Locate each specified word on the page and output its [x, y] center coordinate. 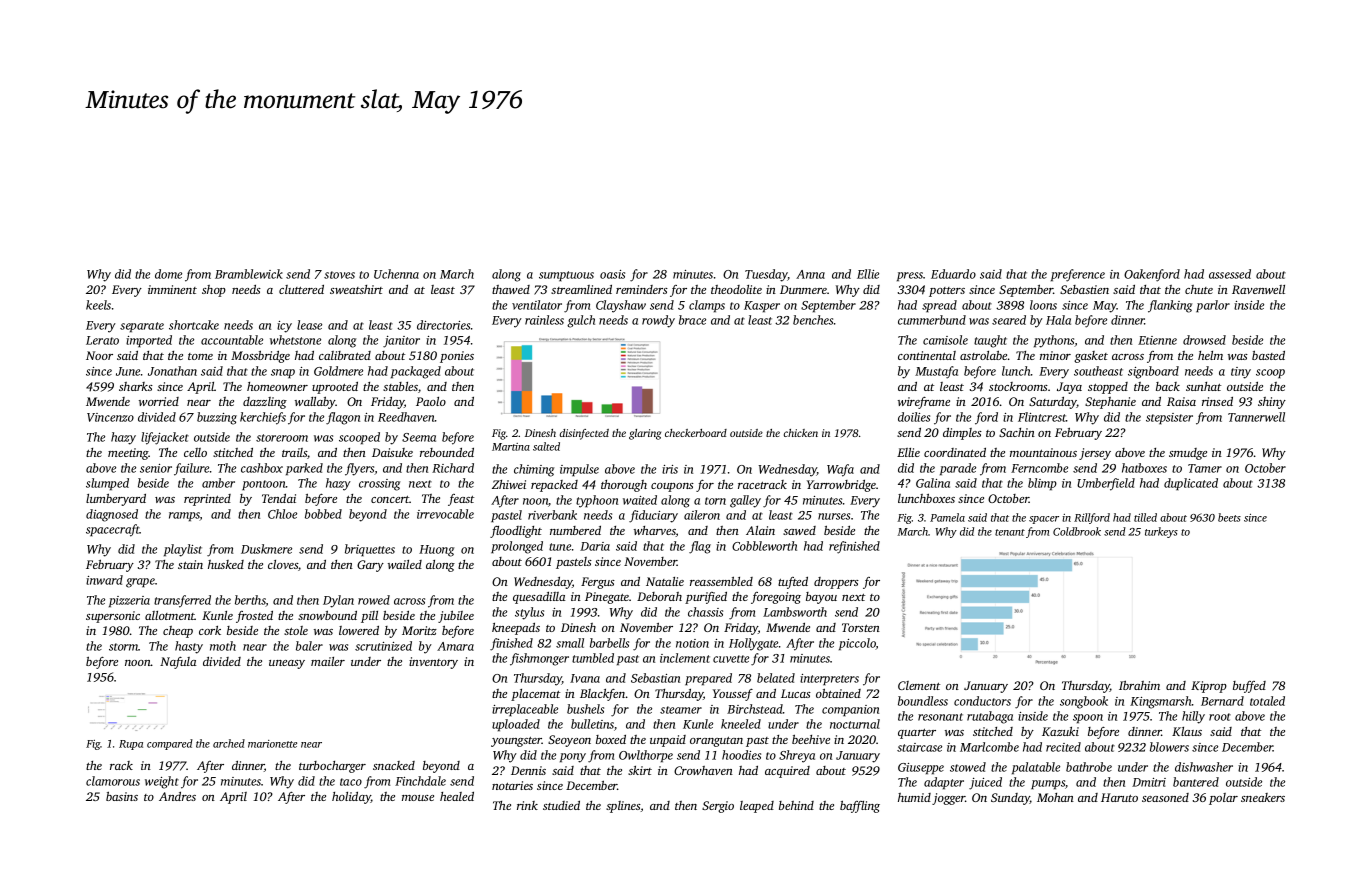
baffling [860, 806]
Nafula [178, 663]
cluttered [301, 289]
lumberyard [116, 499]
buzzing [217, 418]
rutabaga [990, 717]
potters [947, 292]
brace [692, 320]
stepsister [1169, 418]
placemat [535, 695]
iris [670, 469]
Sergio [718, 807]
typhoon [597, 501]
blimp [1042, 484]
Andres [177, 796]
